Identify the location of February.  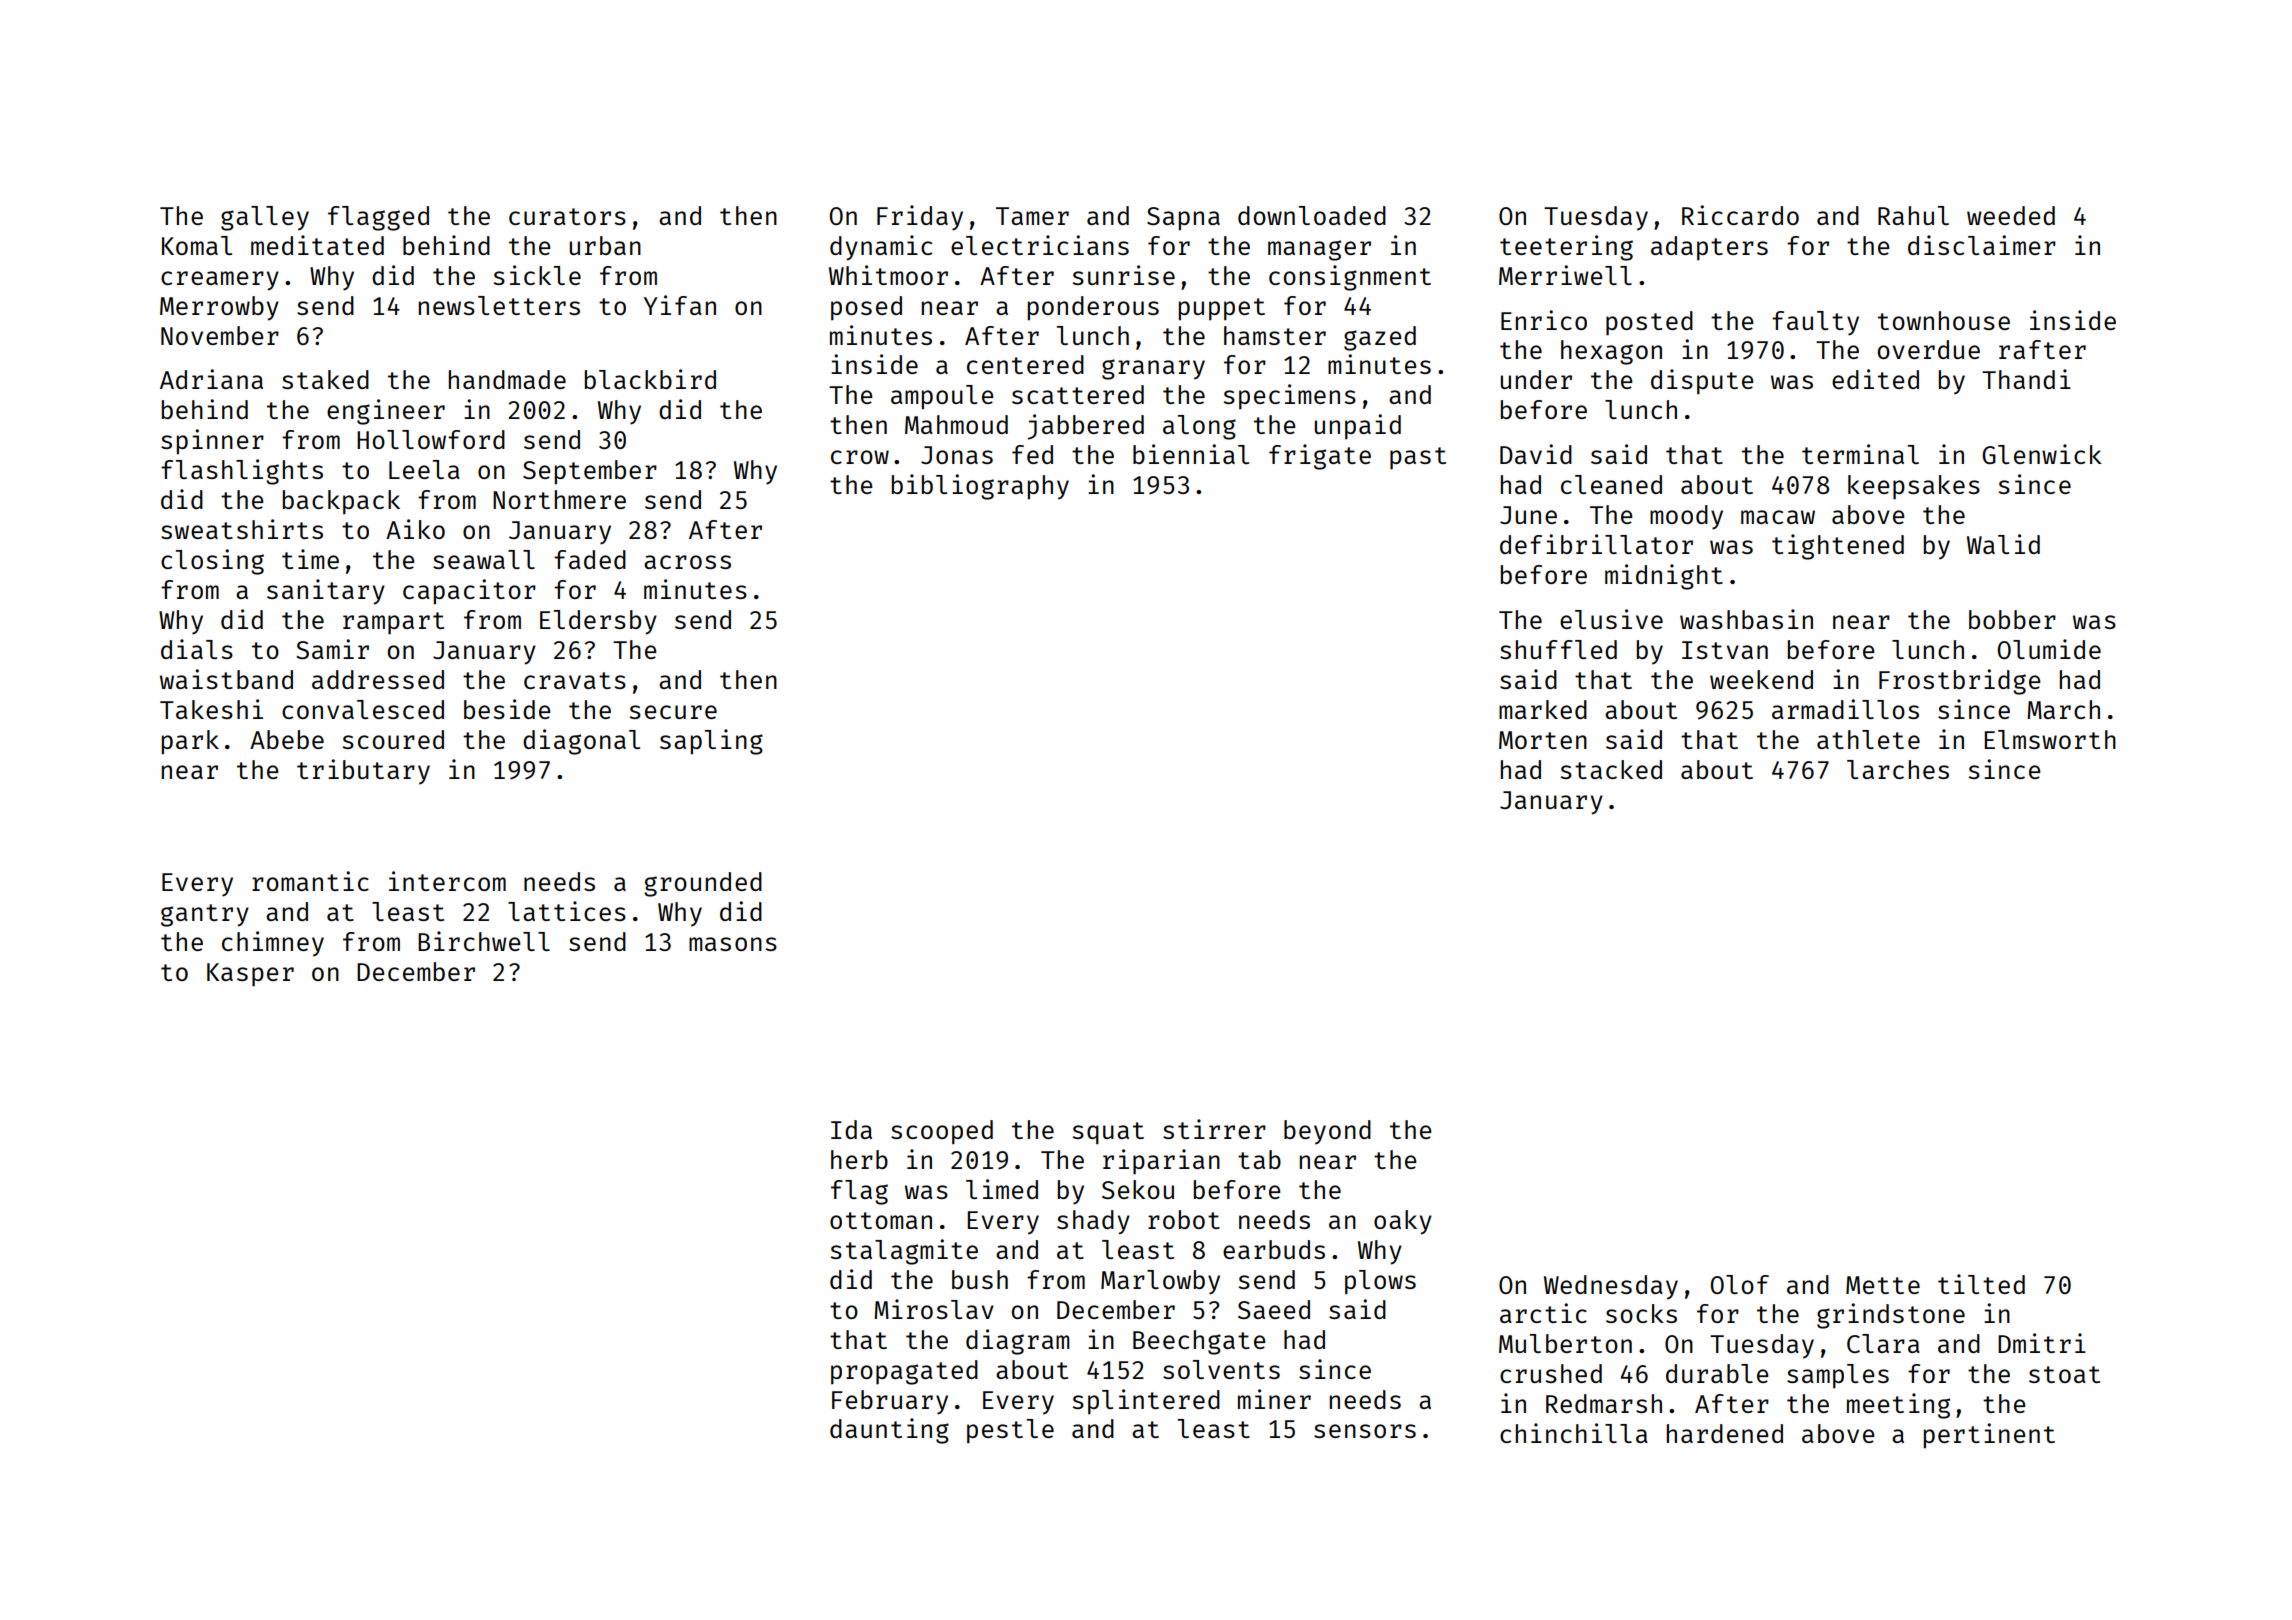
(890, 1402).
